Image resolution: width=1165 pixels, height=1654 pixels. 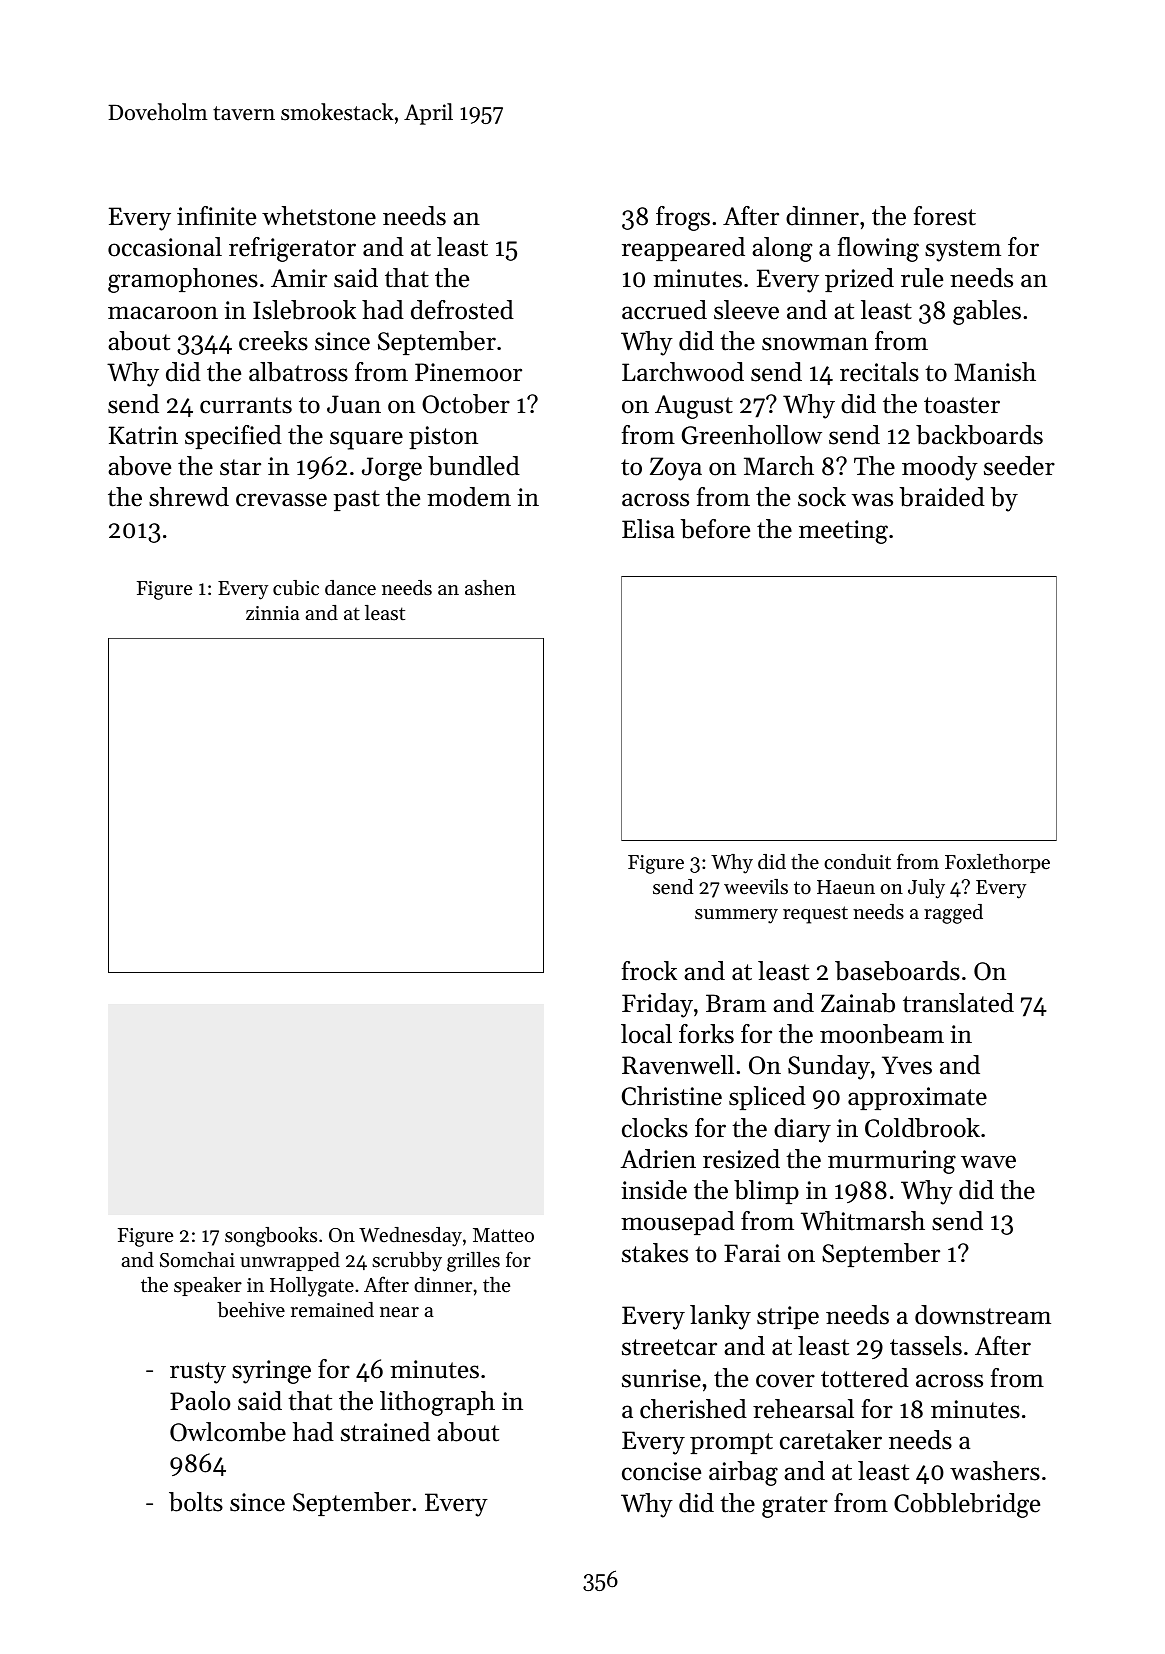 What do you see at coordinates (661, 1471) in the screenshot?
I see `concise` at bounding box center [661, 1471].
